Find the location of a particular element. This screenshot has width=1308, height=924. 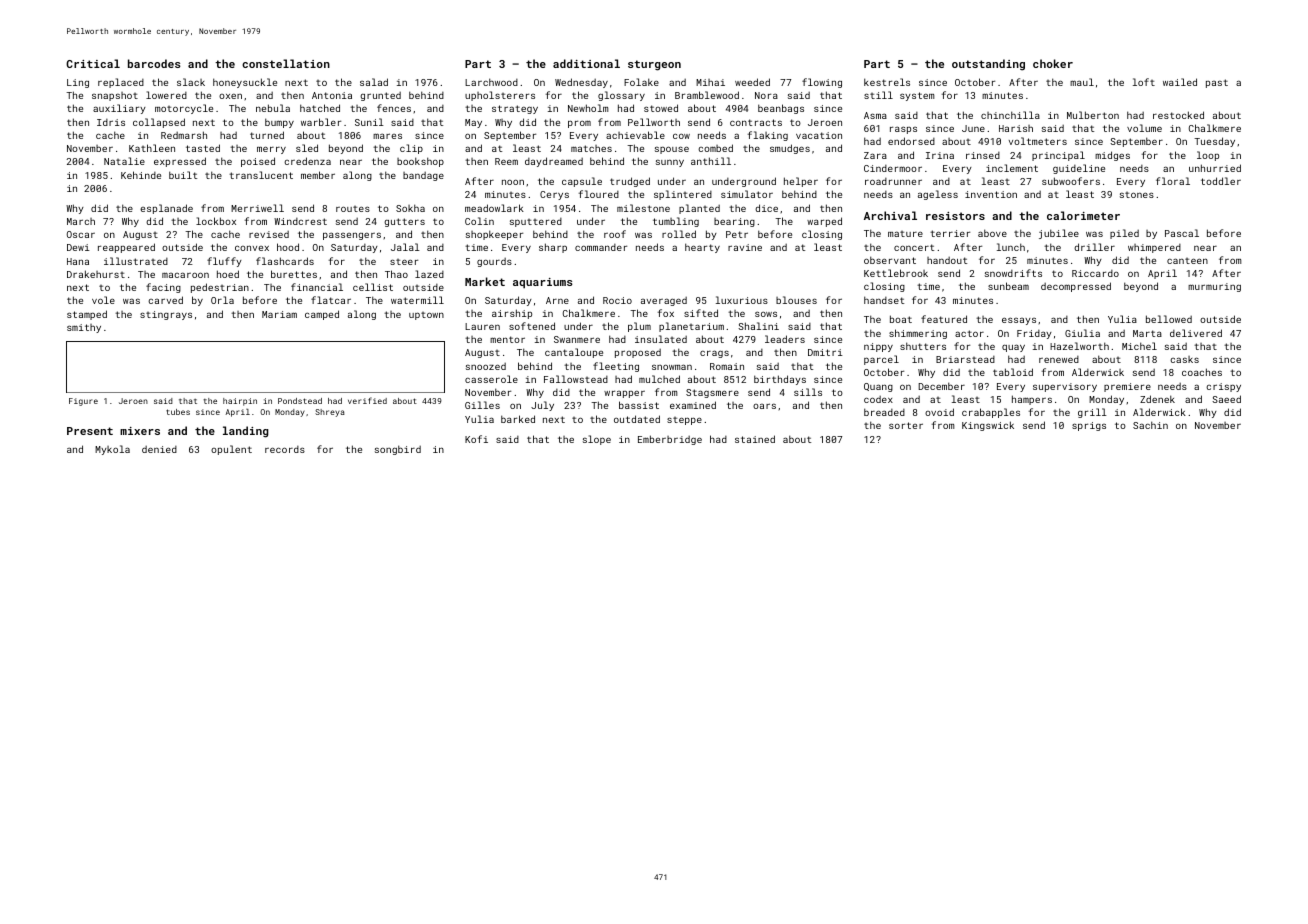

choker is located at coordinates (1053, 63).
